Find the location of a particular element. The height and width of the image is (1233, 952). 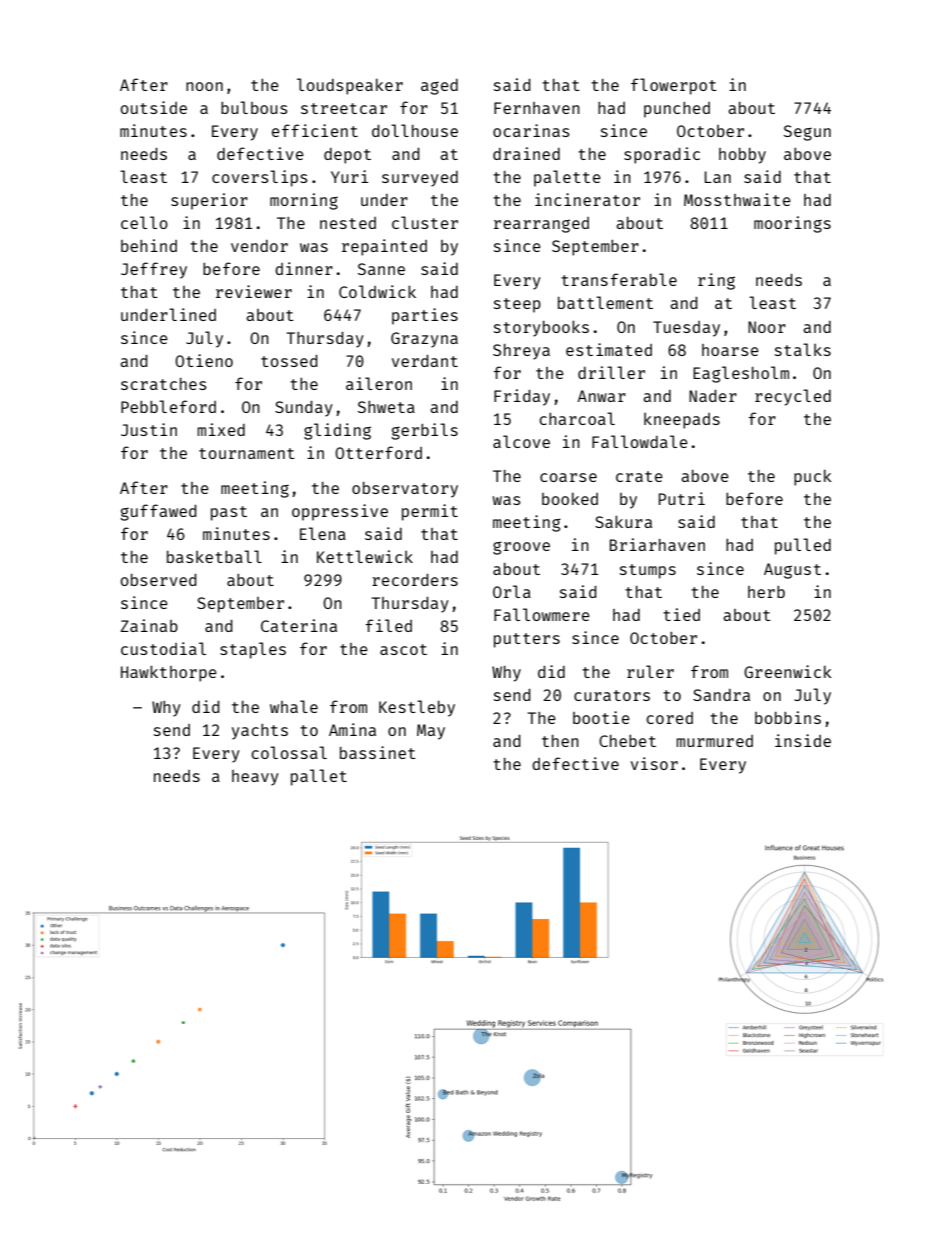

puck is located at coordinates (813, 477).
